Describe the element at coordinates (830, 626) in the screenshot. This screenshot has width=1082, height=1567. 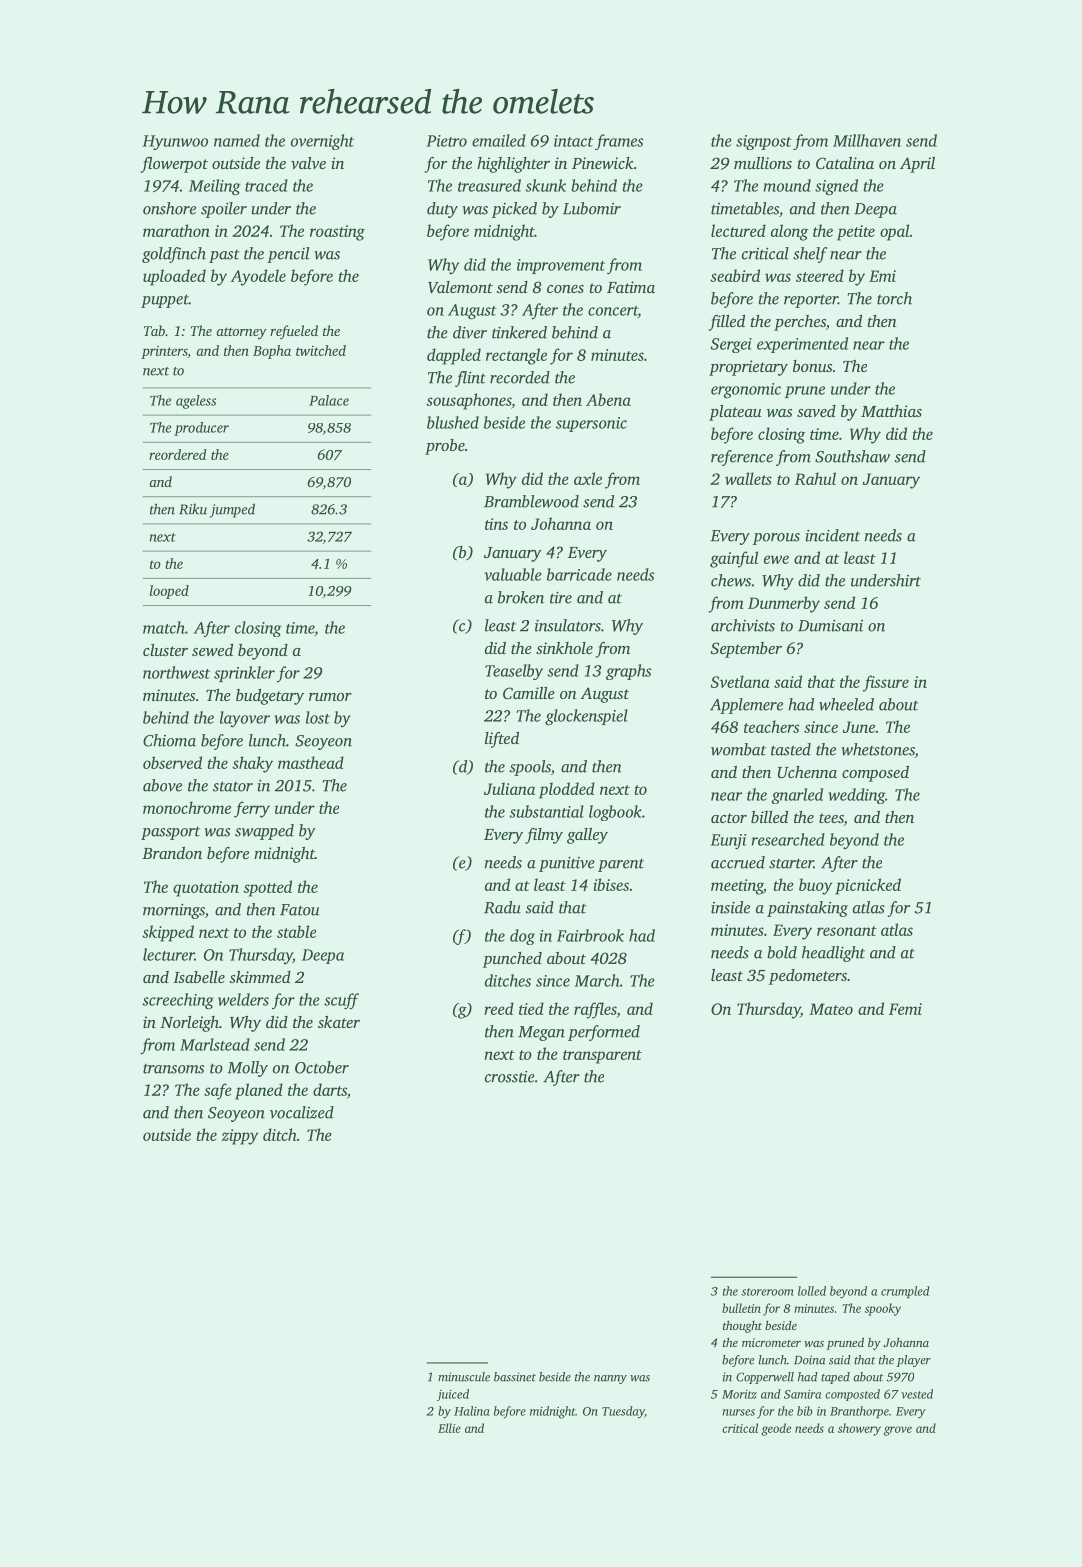
I see `Dumisani` at that location.
